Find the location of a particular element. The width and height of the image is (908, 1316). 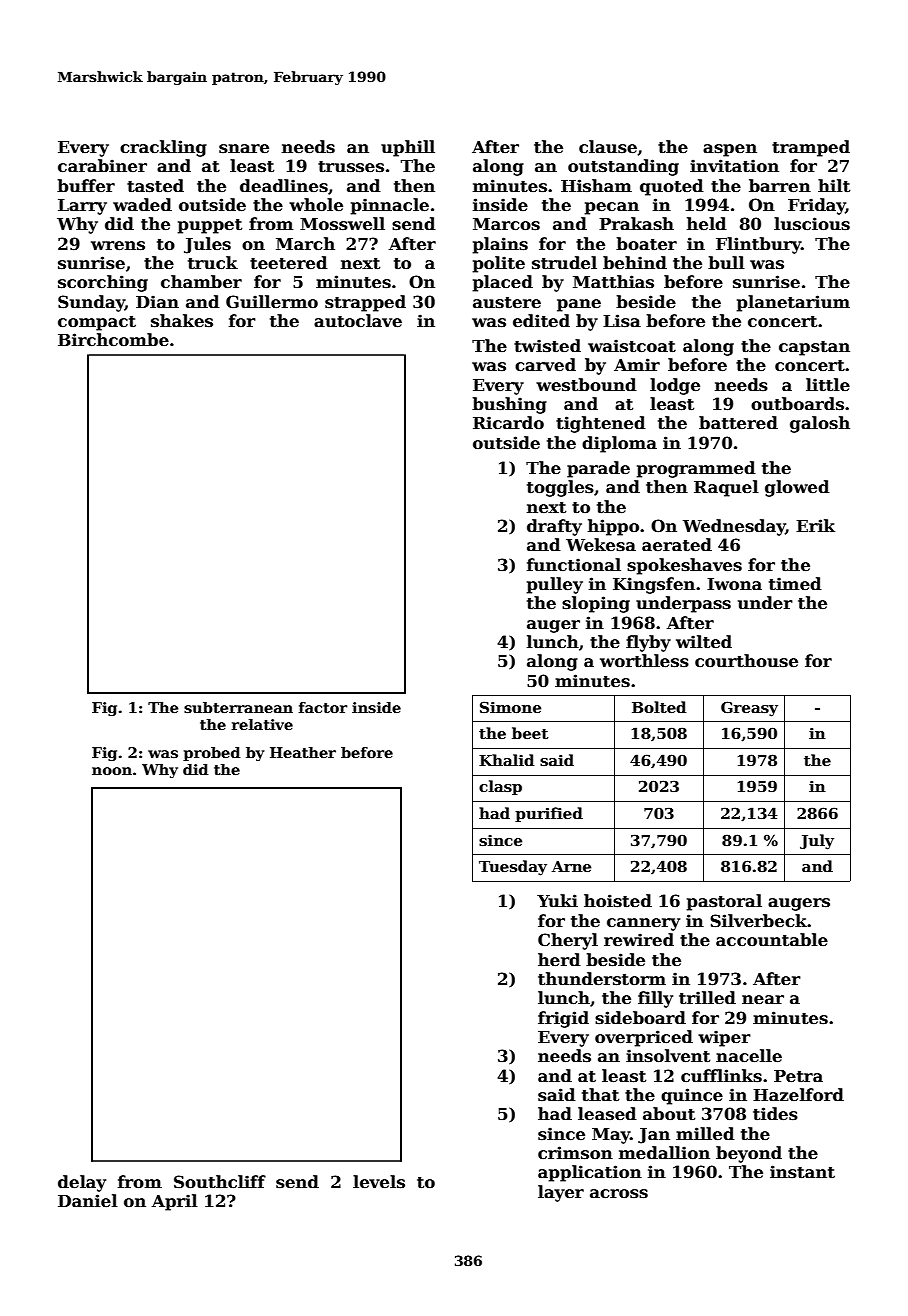

capstan is located at coordinates (814, 348).
